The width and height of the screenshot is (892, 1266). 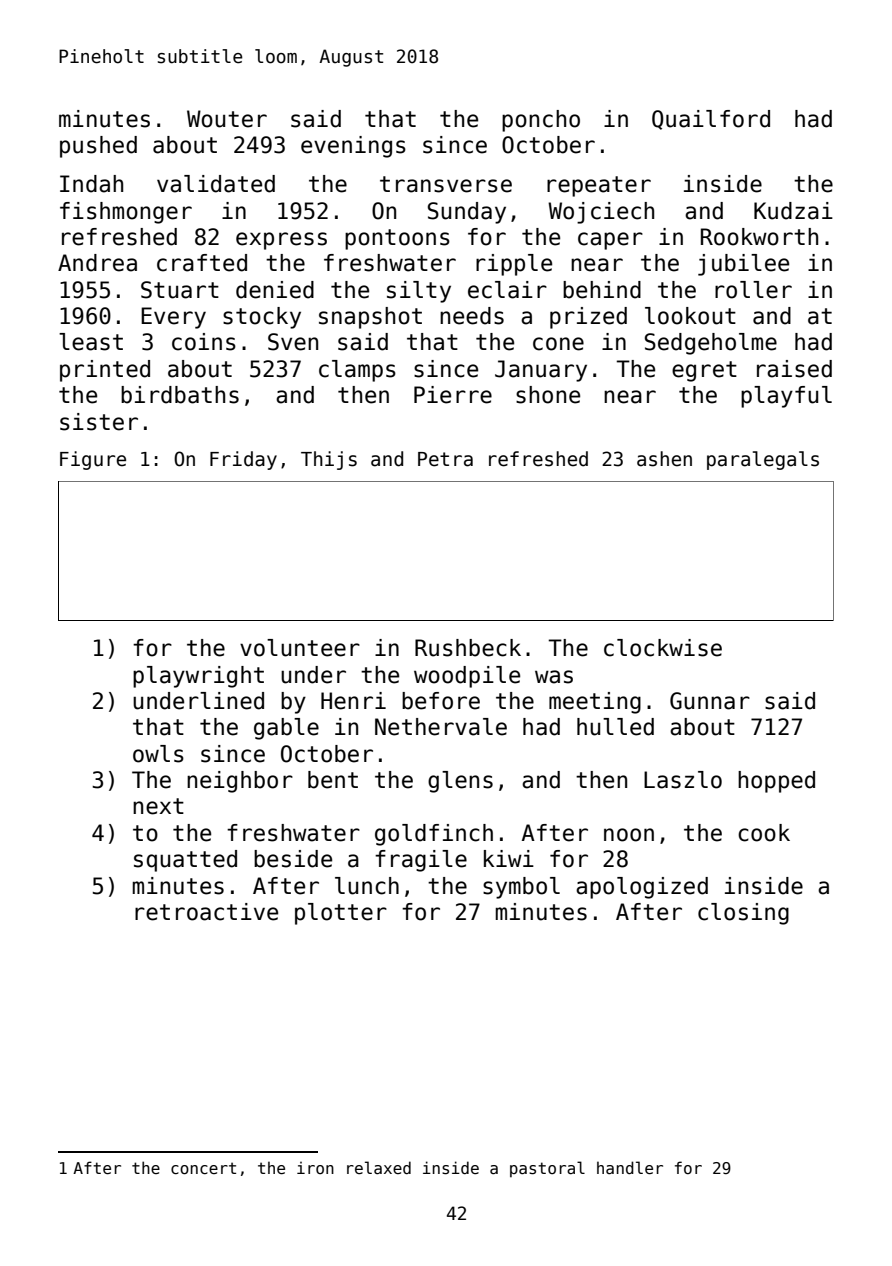 I want to click on iron, so click(x=315, y=1168).
